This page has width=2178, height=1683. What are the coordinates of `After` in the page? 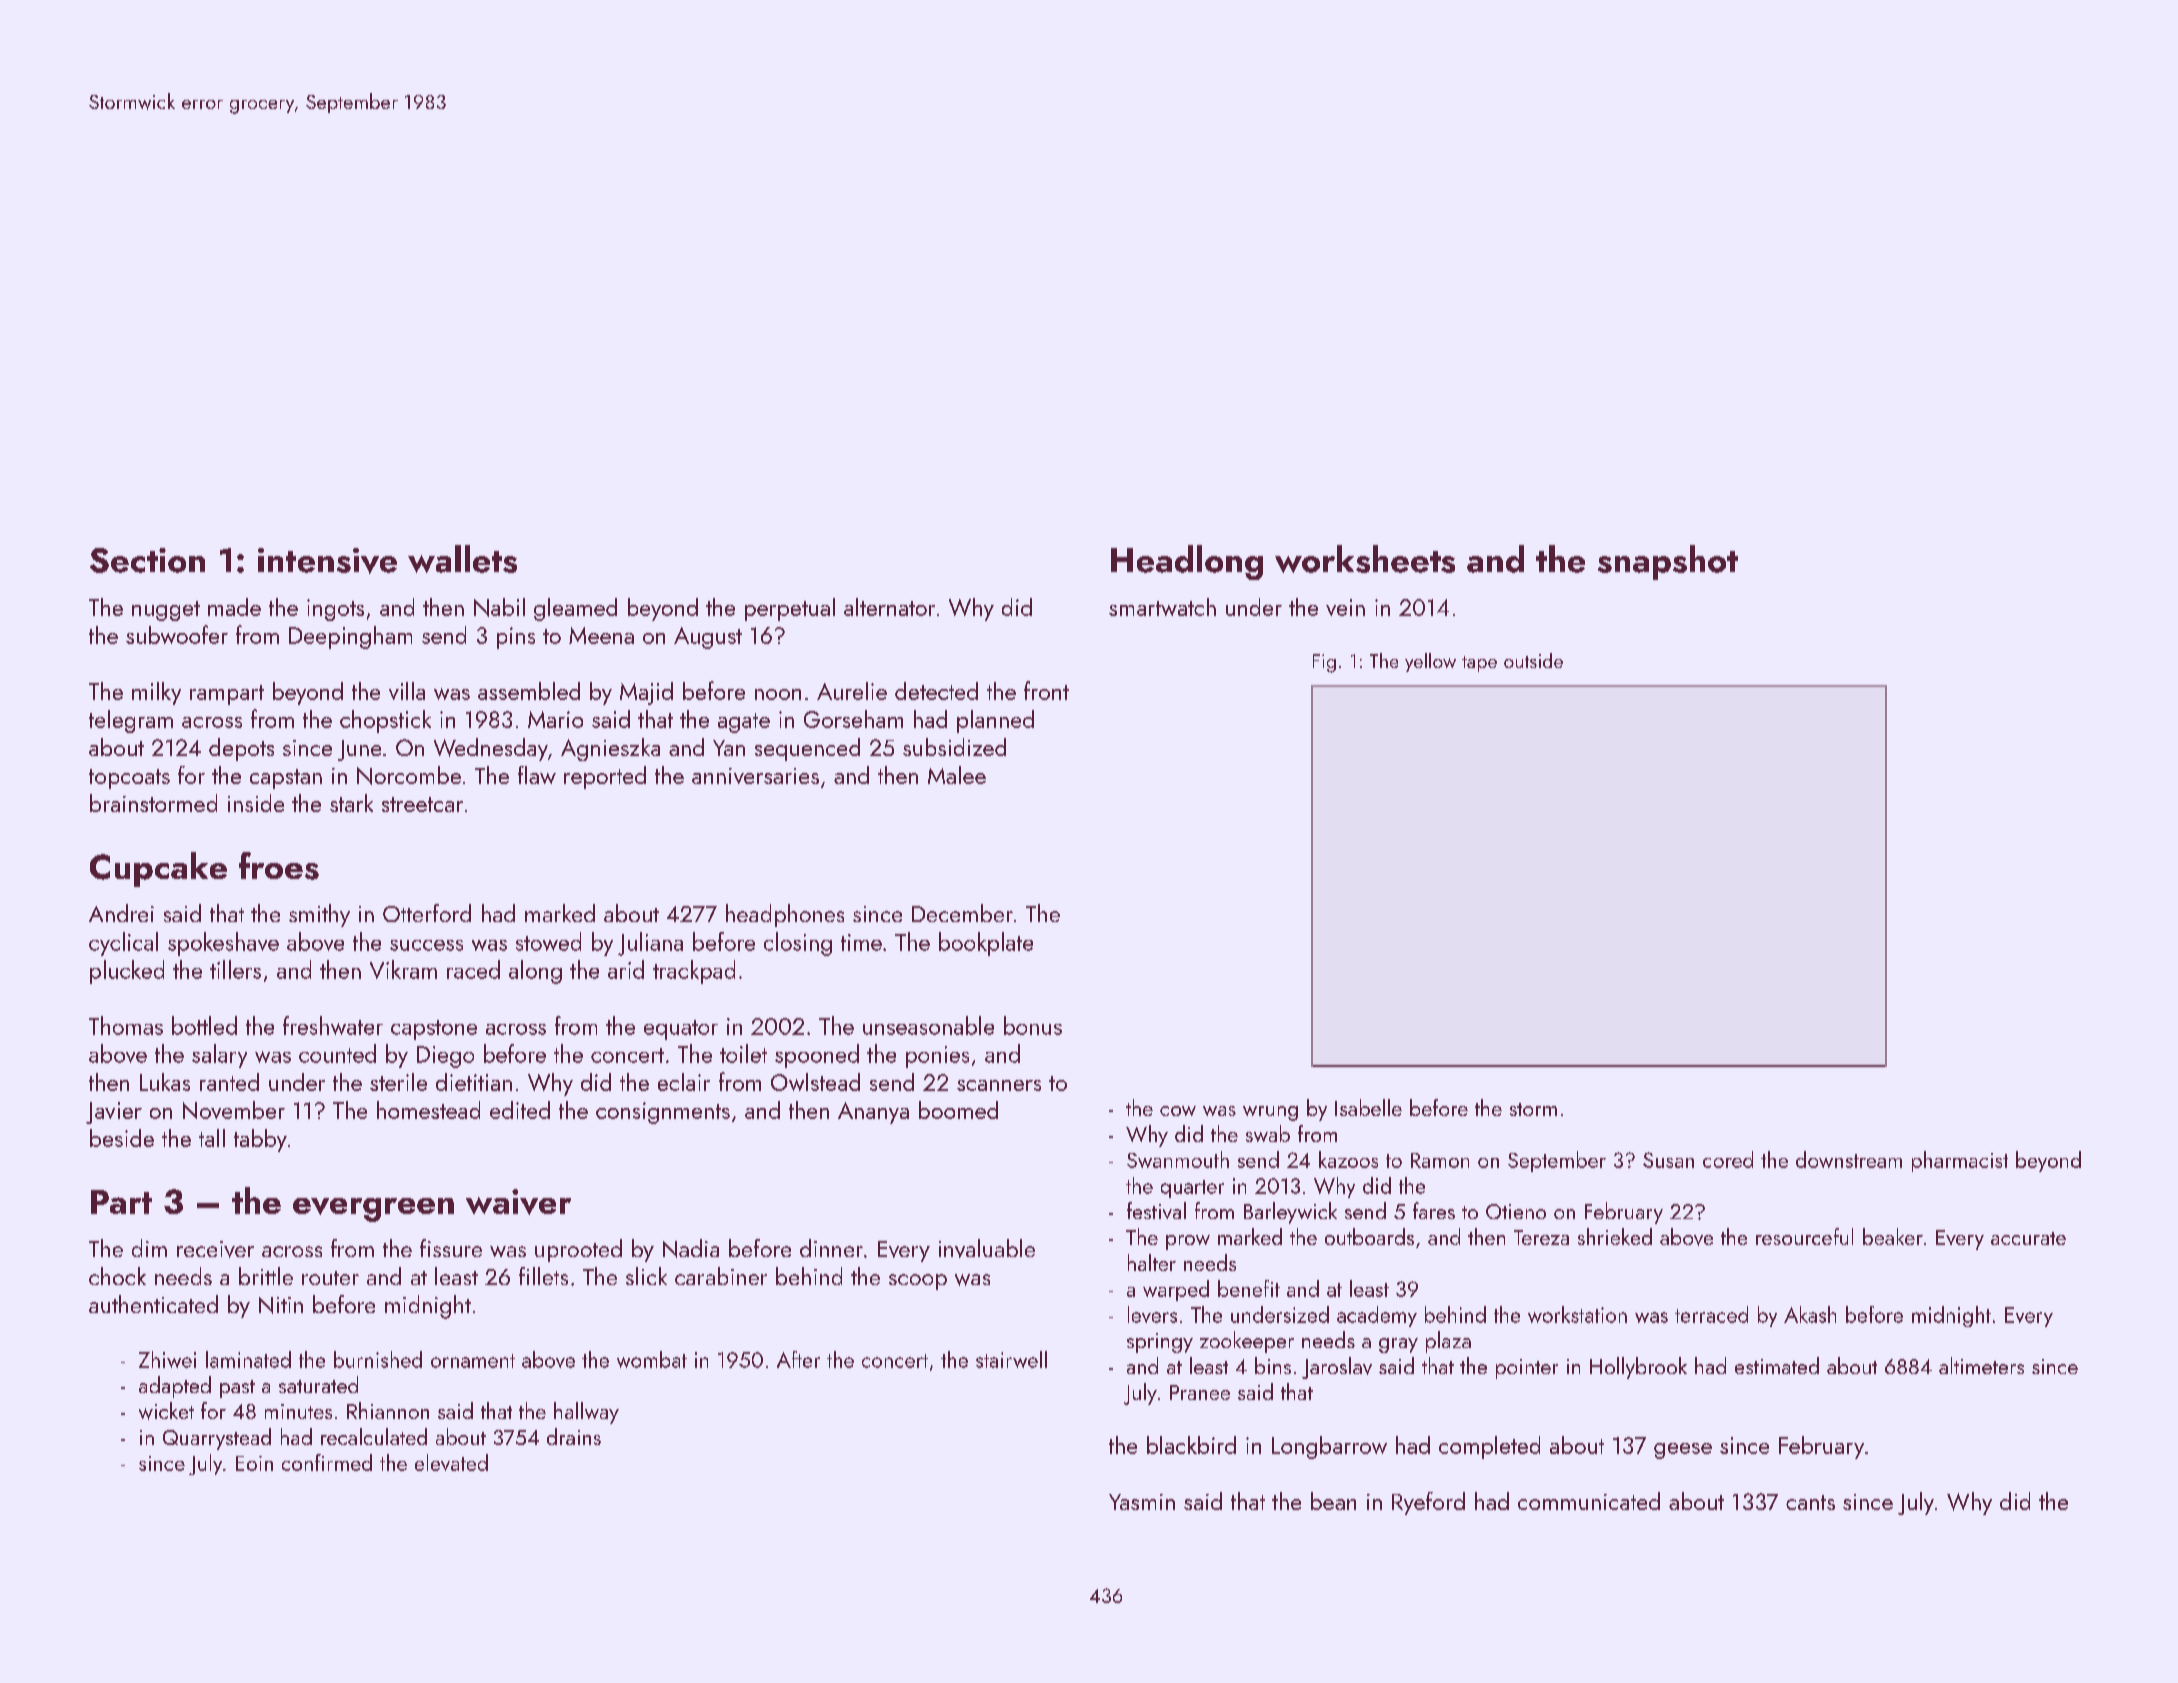 It's located at (798, 1359).
